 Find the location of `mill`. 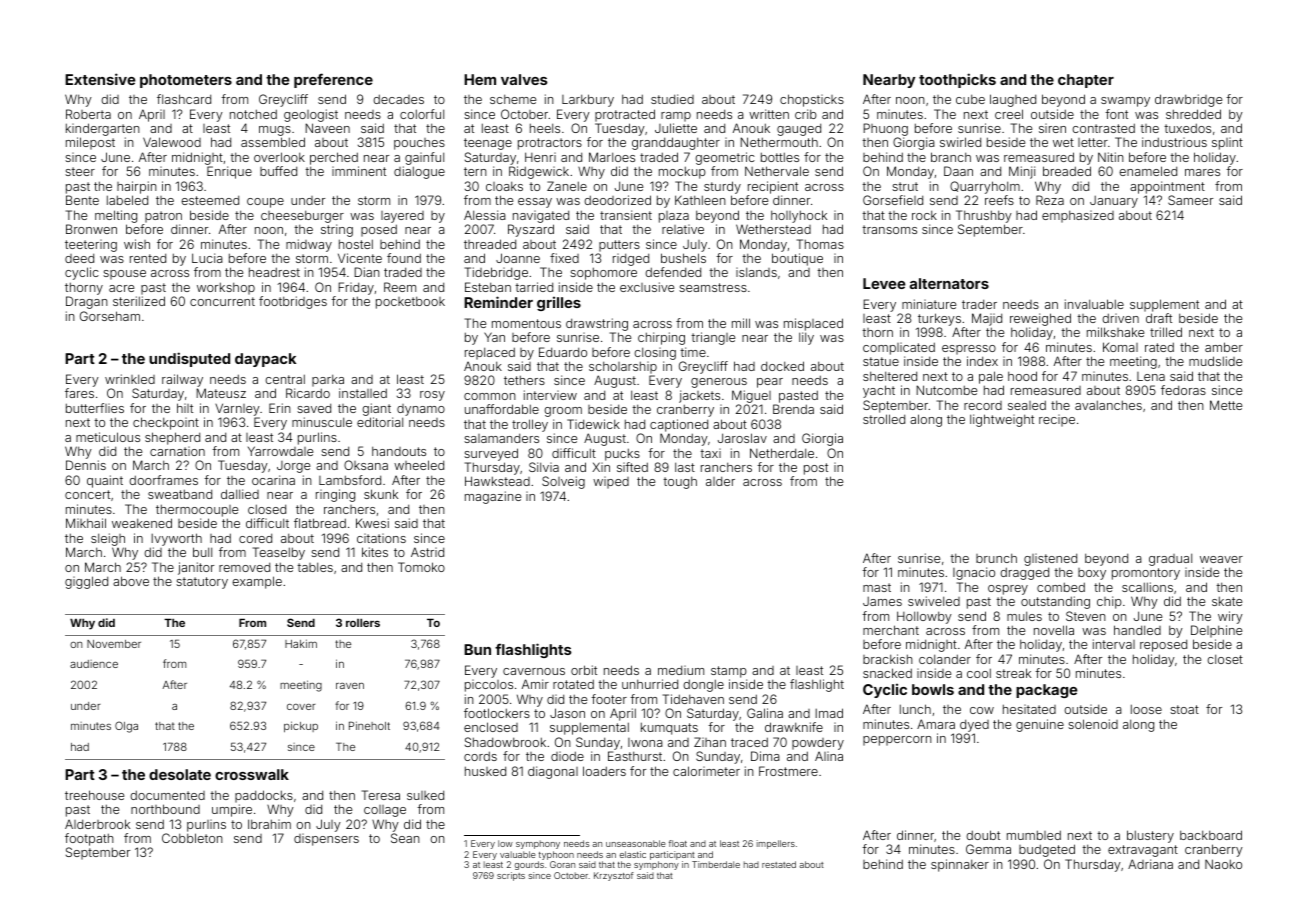

mill is located at coordinates (741, 323).
